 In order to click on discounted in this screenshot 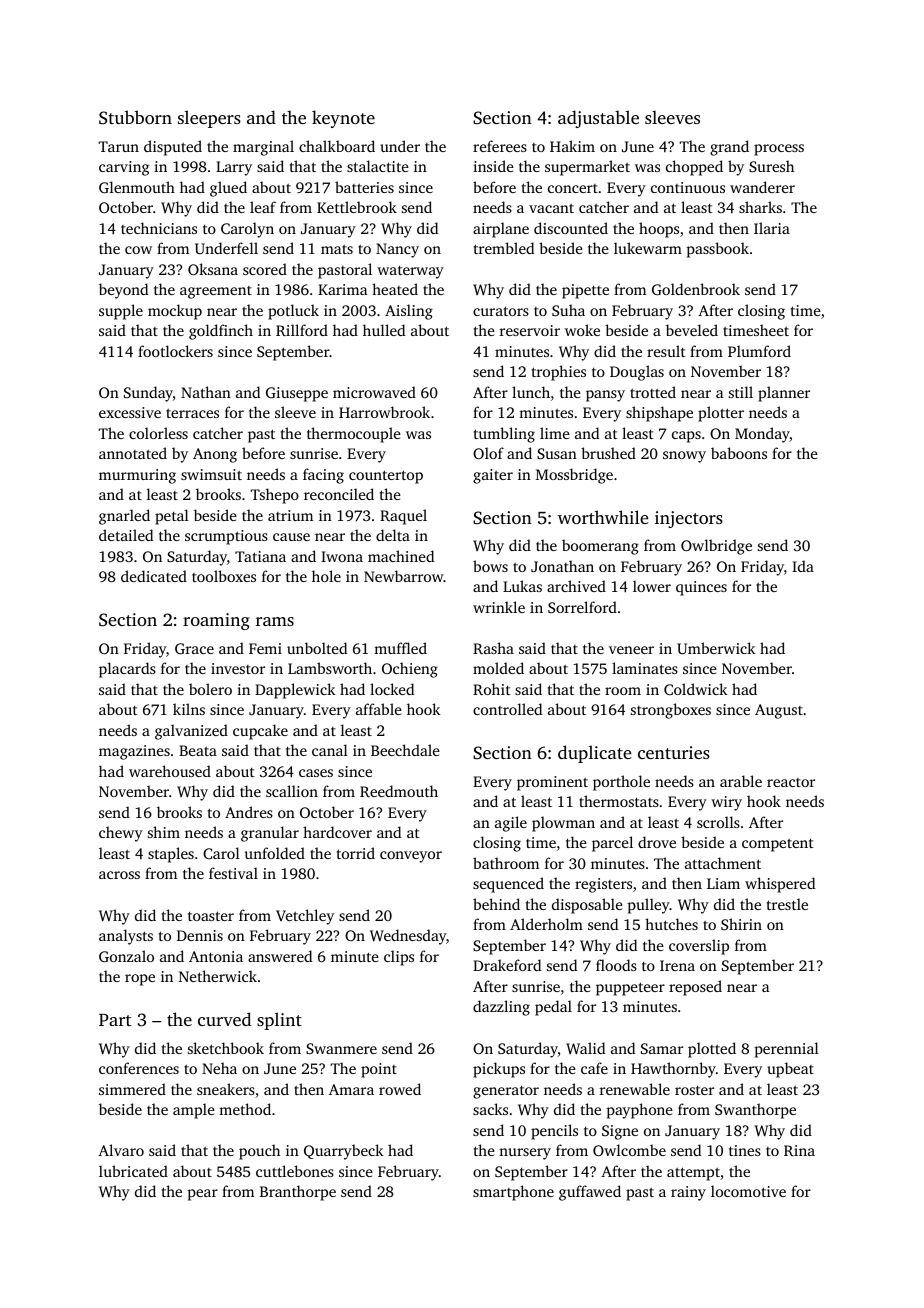, I will do `click(571, 228)`.
